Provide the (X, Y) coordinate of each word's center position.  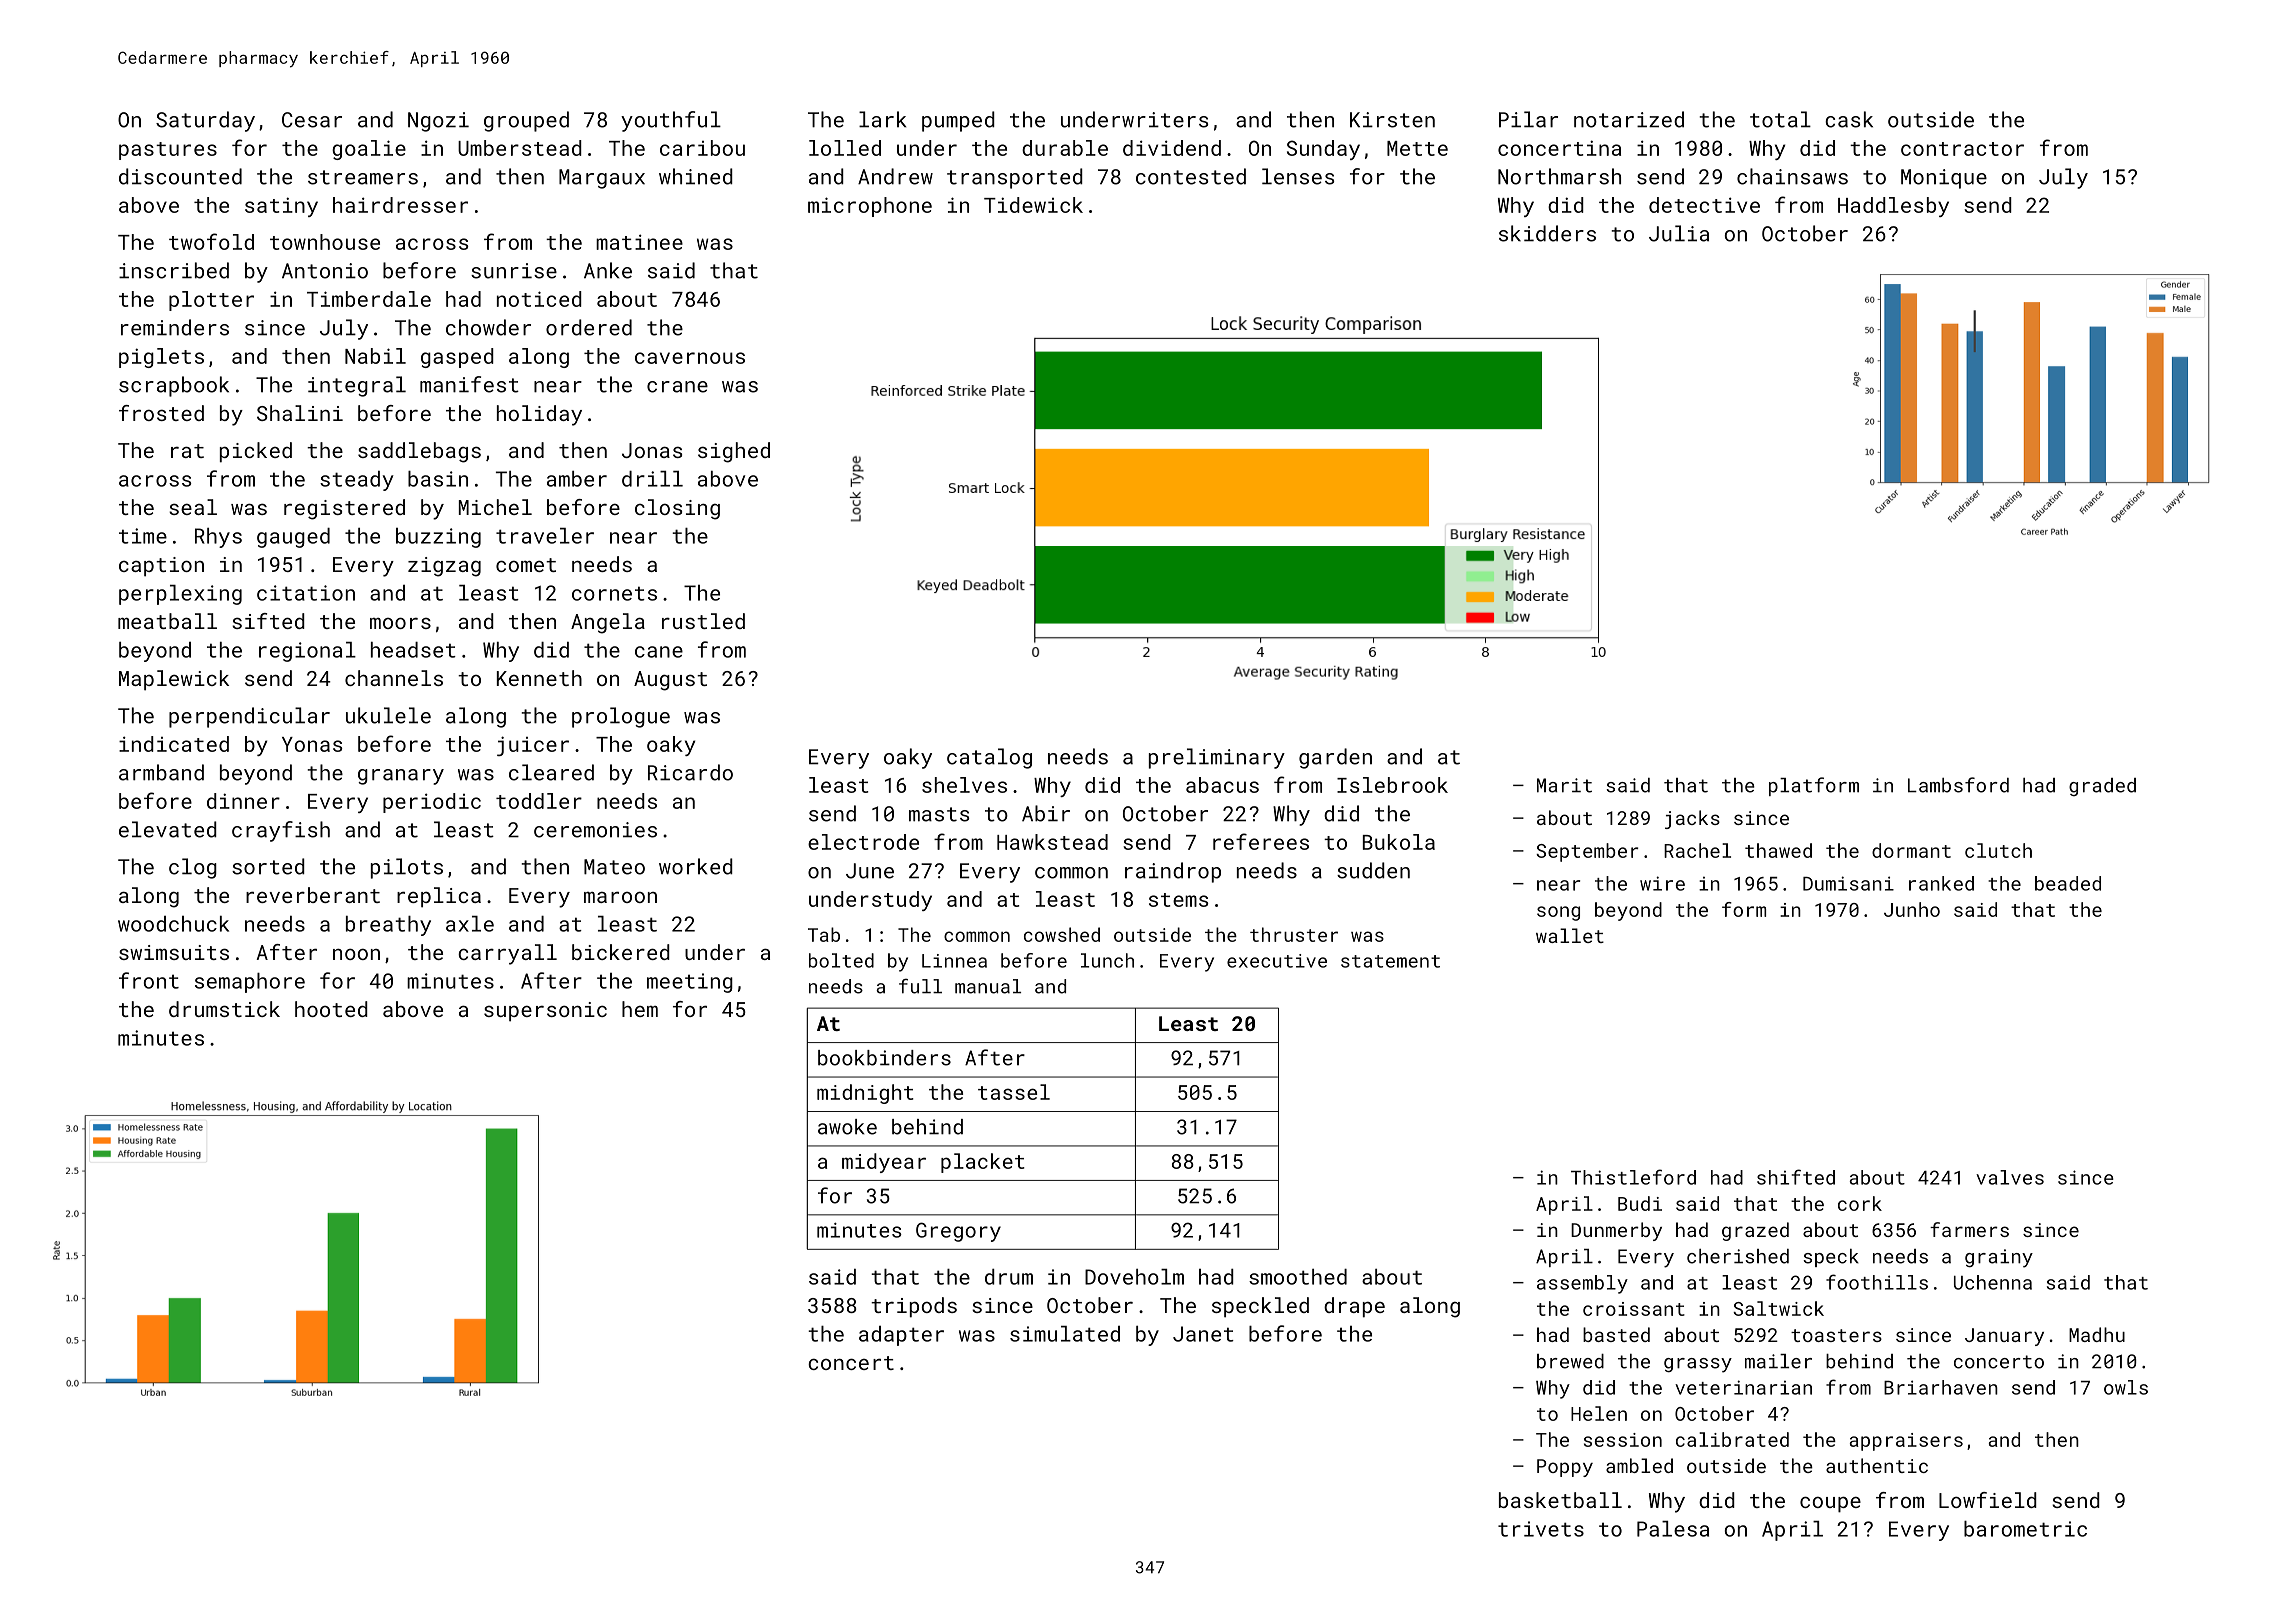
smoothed (1298, 1277)
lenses (1298, 176)
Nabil (375, 356)
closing (677, 509)
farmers (1969, 1229)
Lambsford (1958, 785)
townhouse (325, 242)
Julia (1679, 233)
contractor (1962, 149)
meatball (167, 621)
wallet (1570, 935)
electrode (863, 842)
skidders (1547, 233)
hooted (331, 1009)
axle (470, 924)
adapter (901, 1336)
